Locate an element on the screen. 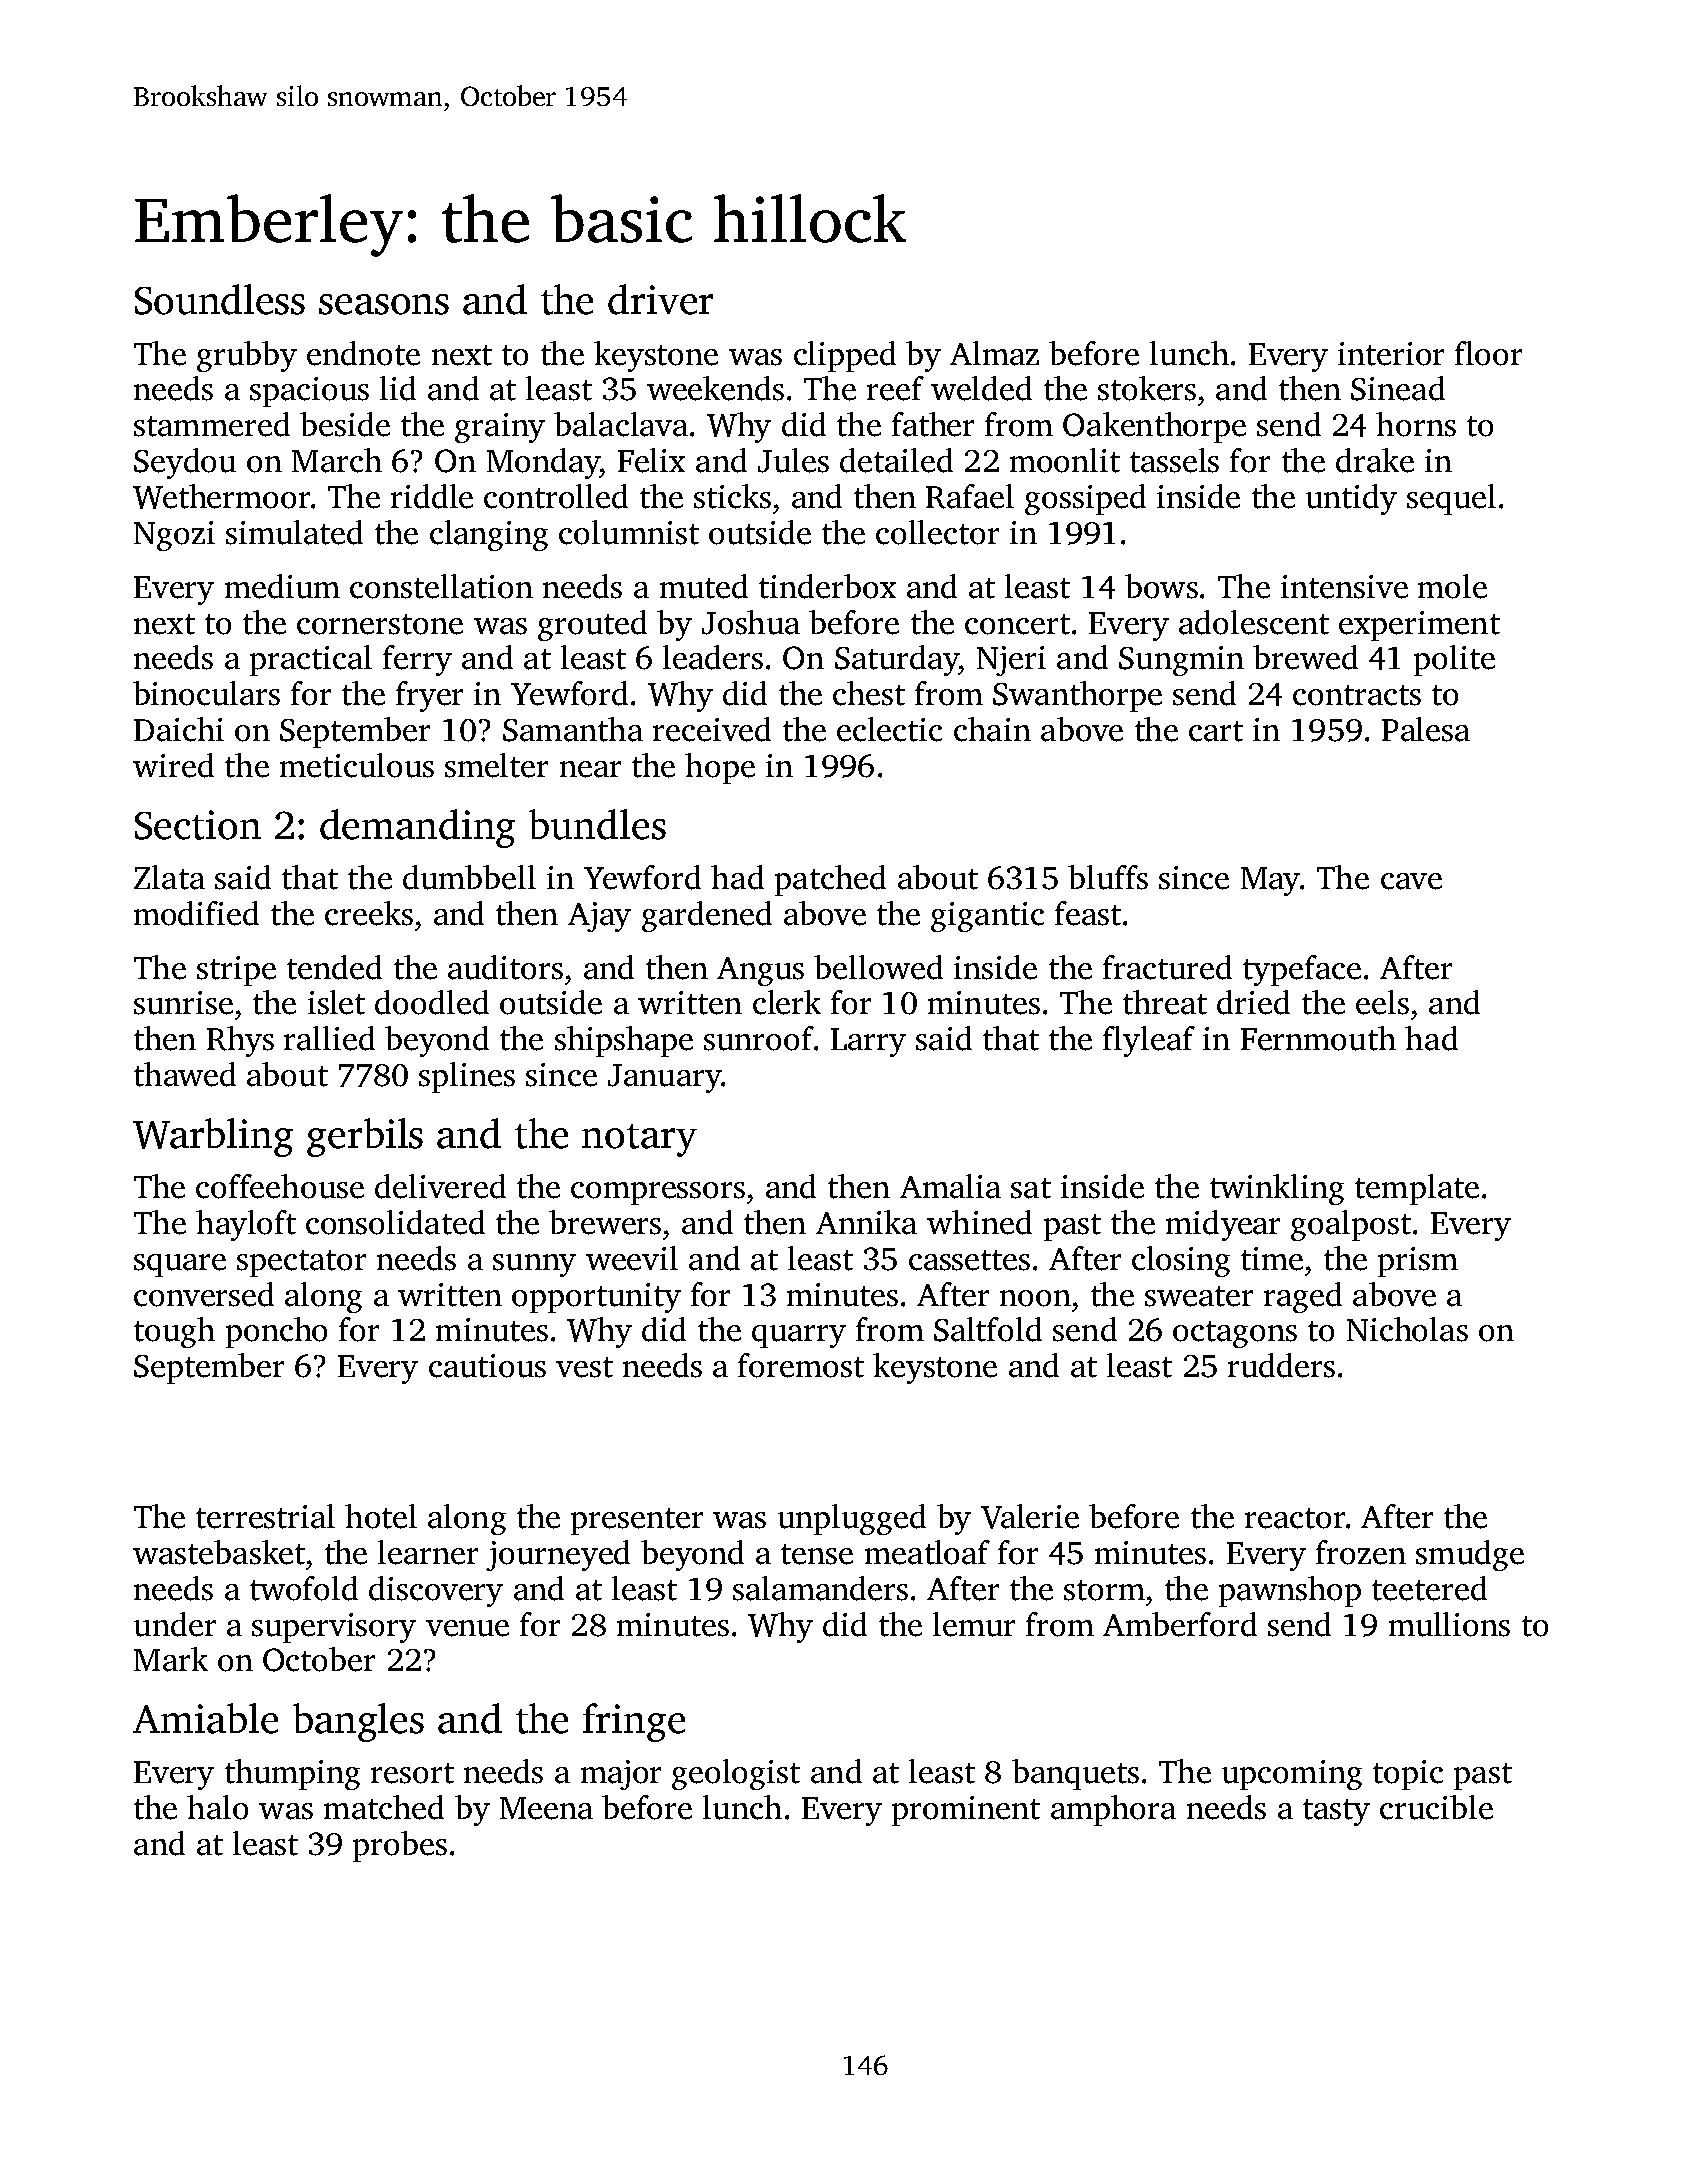 The height and width of the screenshot is (2178, 1683). seasons is located at coordinates (384, 304).
